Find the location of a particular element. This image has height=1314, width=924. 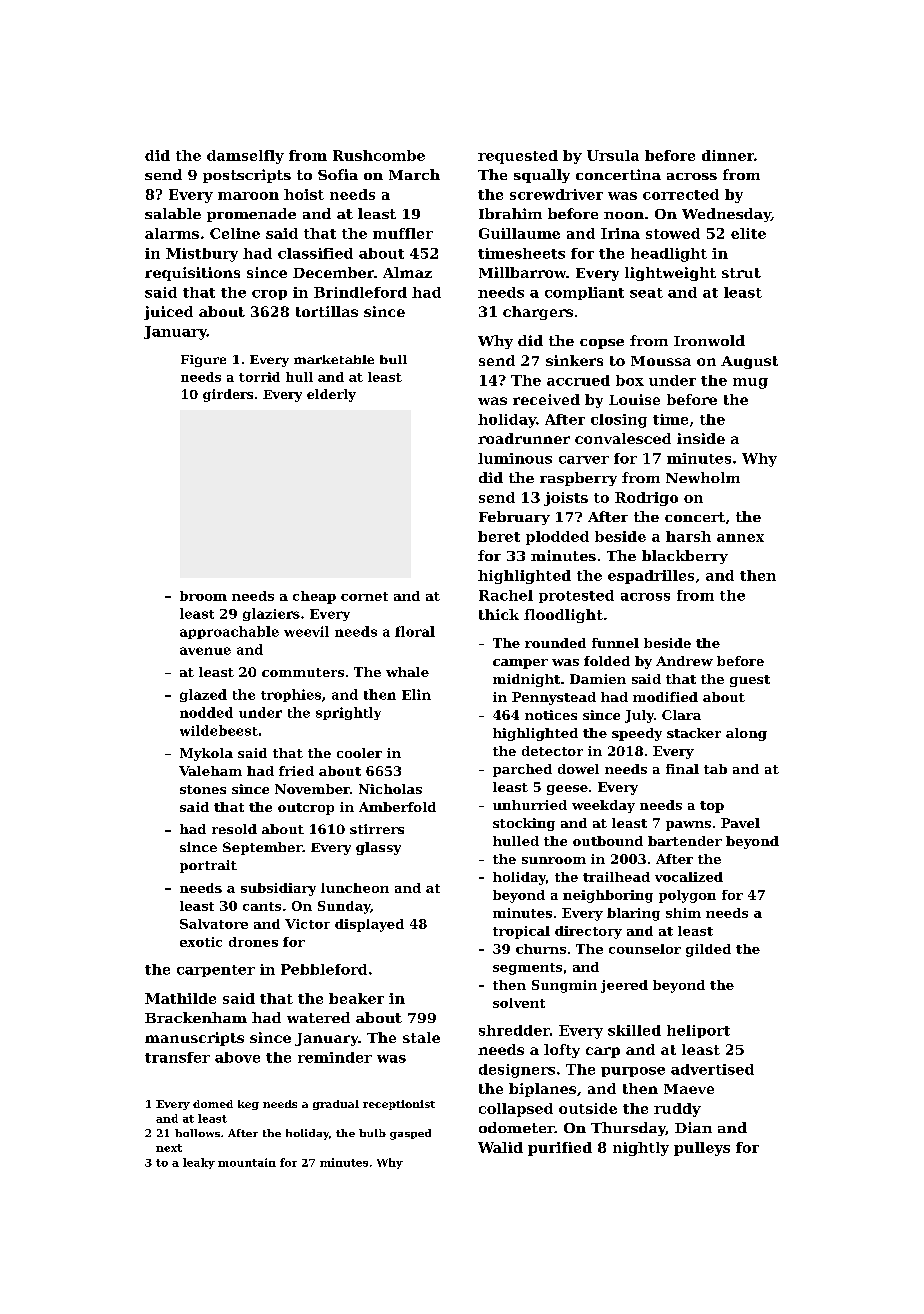

trophies is located at coordinates (291, 695).
